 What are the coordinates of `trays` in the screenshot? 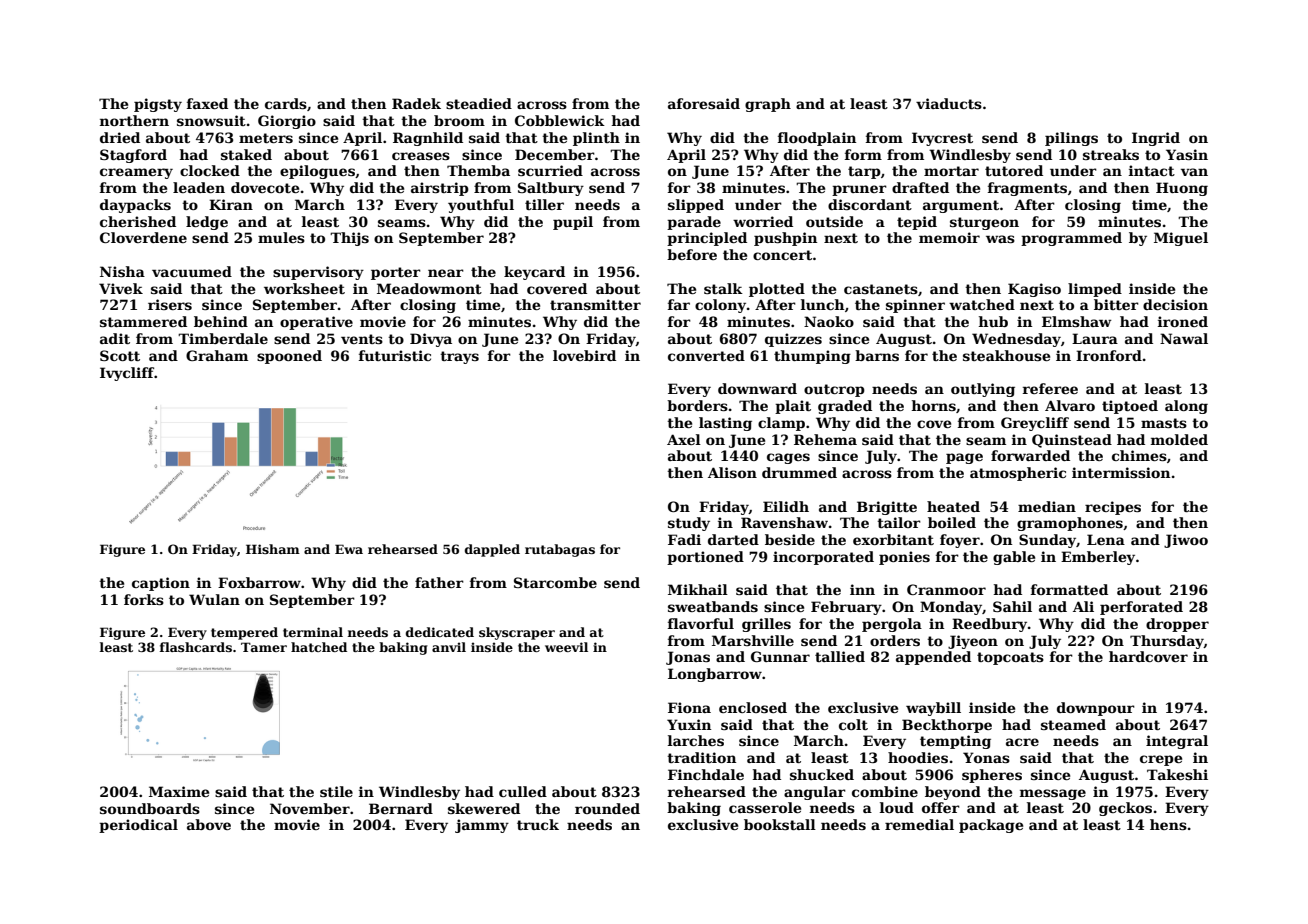 It's located at (459, 357).
